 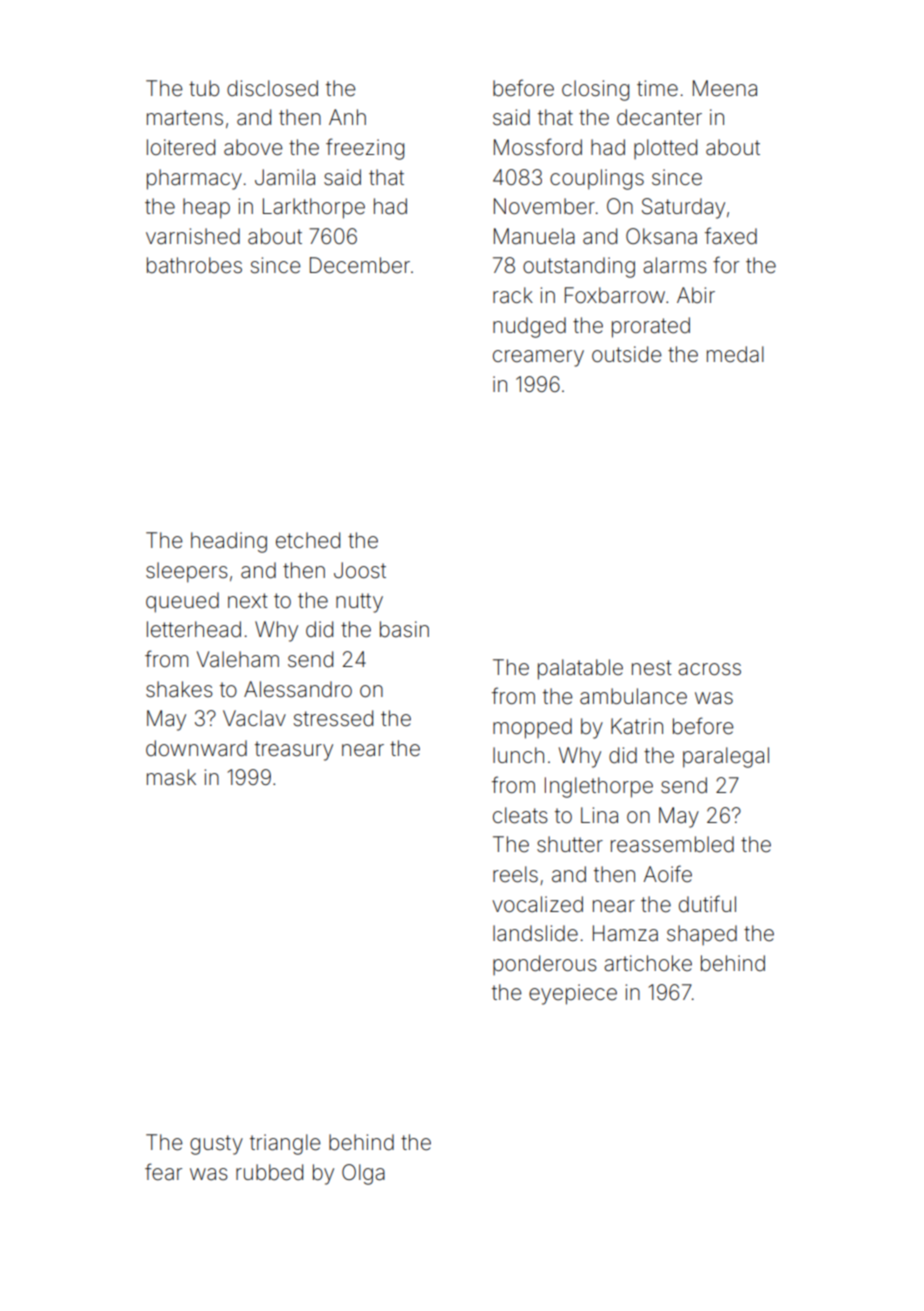 I want to click on etched, so click(x=308, y=540).
